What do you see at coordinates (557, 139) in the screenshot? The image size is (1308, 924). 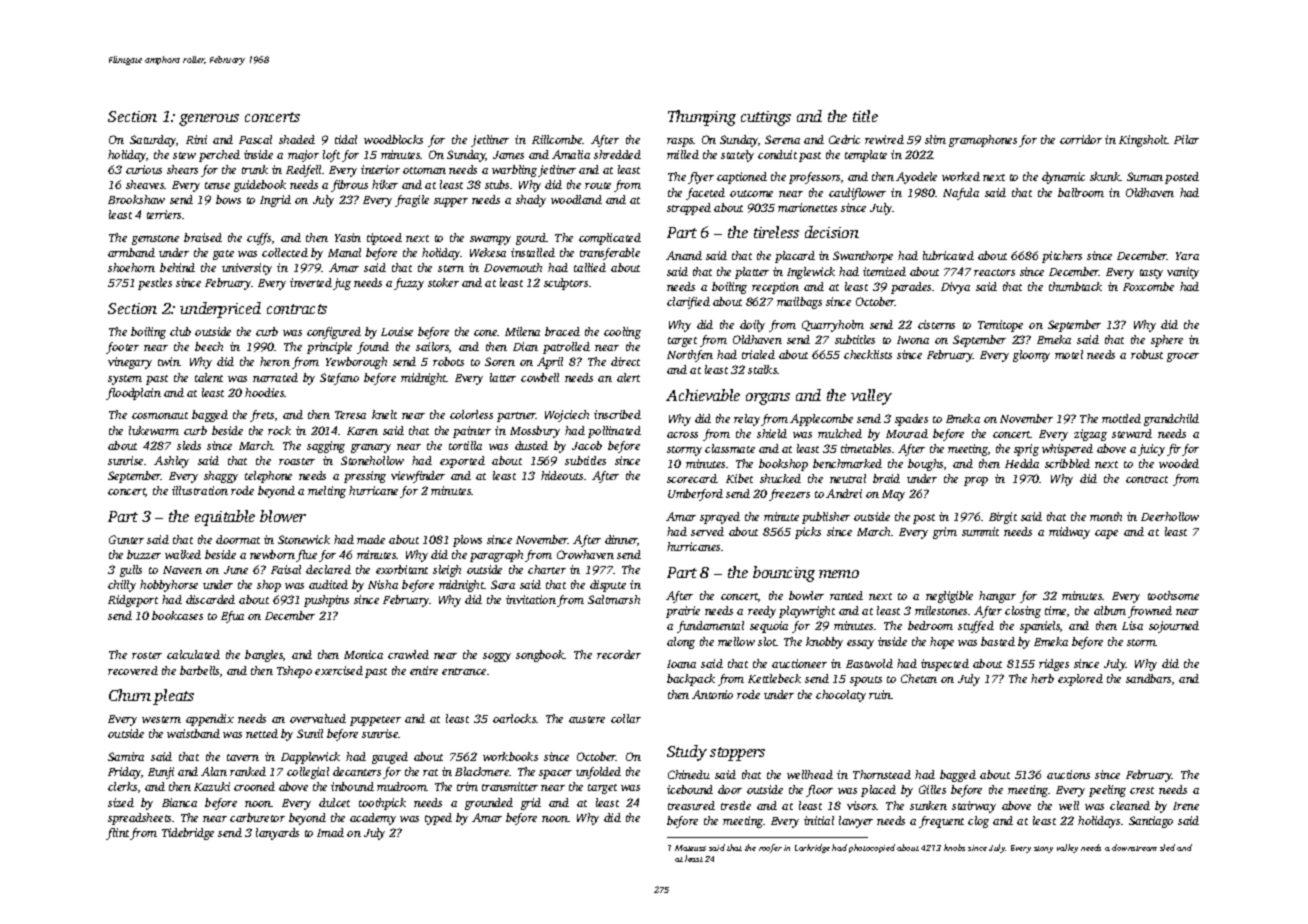 I see `Rillcombe` at bounding box center [557, 139].
